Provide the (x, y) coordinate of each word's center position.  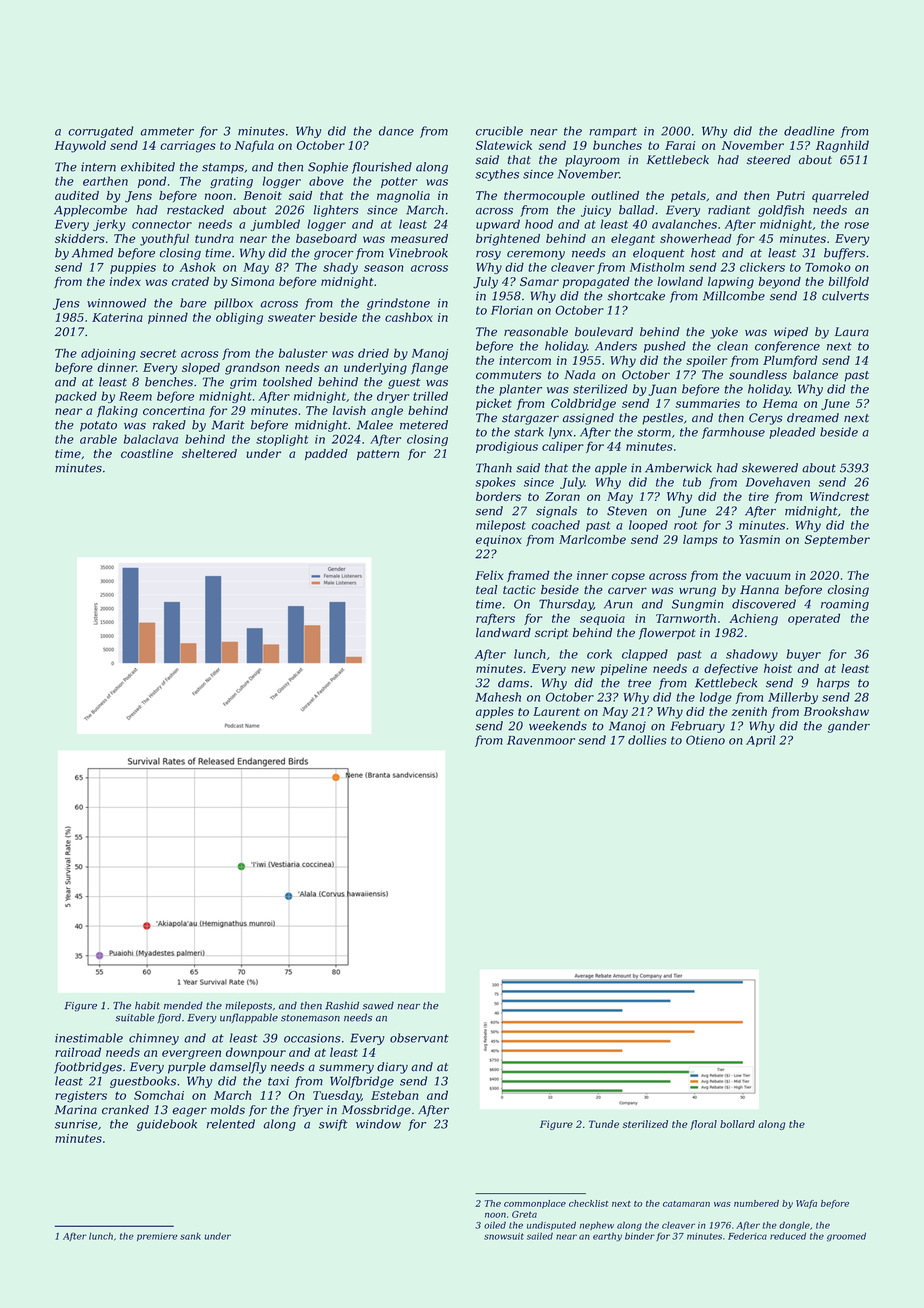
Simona (252, 281)
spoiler (706, 361)
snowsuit (504, 1236)
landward (503, 632)
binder (640, 1236)
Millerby (793, 698)
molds (228, 1110)
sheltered (209, 453)
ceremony (536, 255)
